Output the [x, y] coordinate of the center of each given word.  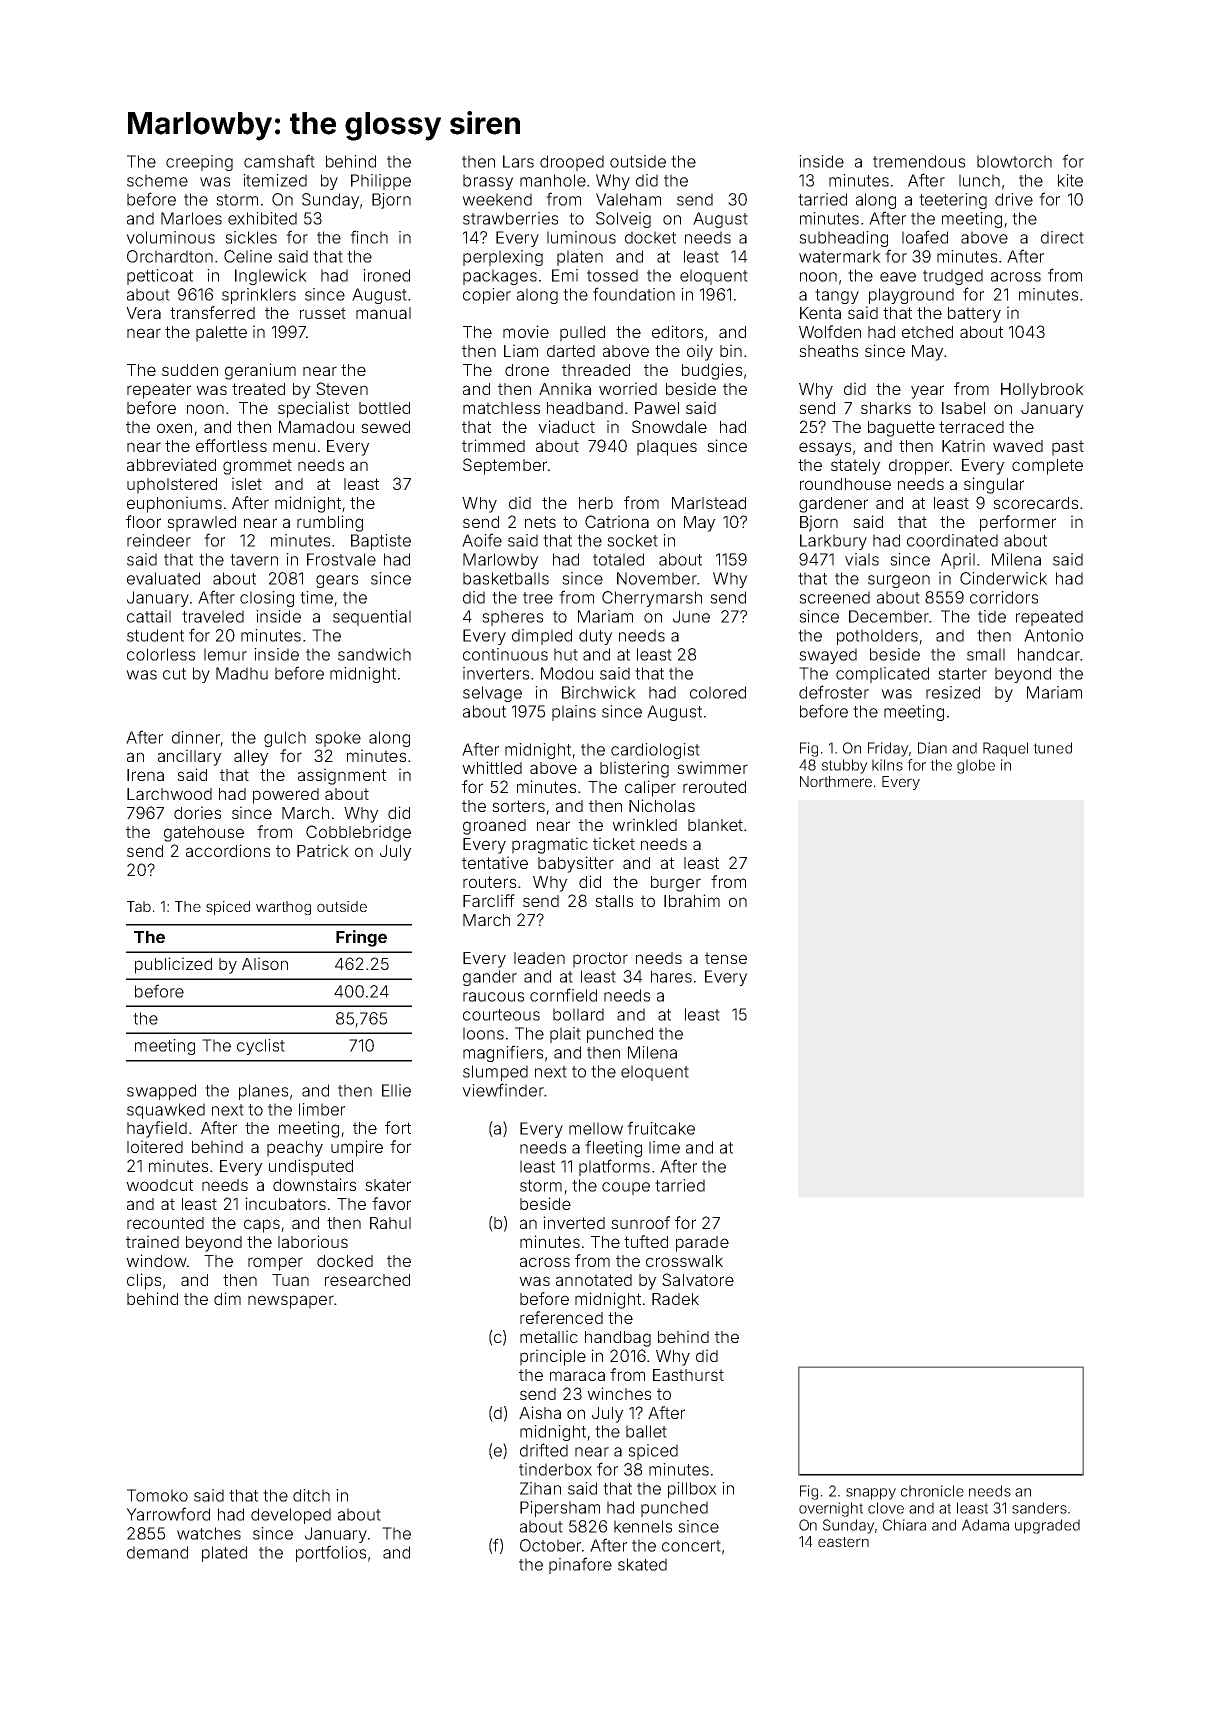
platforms [614, 1167]
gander [490, 978]
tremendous [919, 161]
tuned [1052, 748]
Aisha [540, 1412]
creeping [199, 163]
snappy [871, 1494]
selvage [492, 694]
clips [144, 1281]
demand [157, 1552]
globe [976, 766]
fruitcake [661, 1128]
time [316, 597]
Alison [265, 963]
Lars [518, 161]
